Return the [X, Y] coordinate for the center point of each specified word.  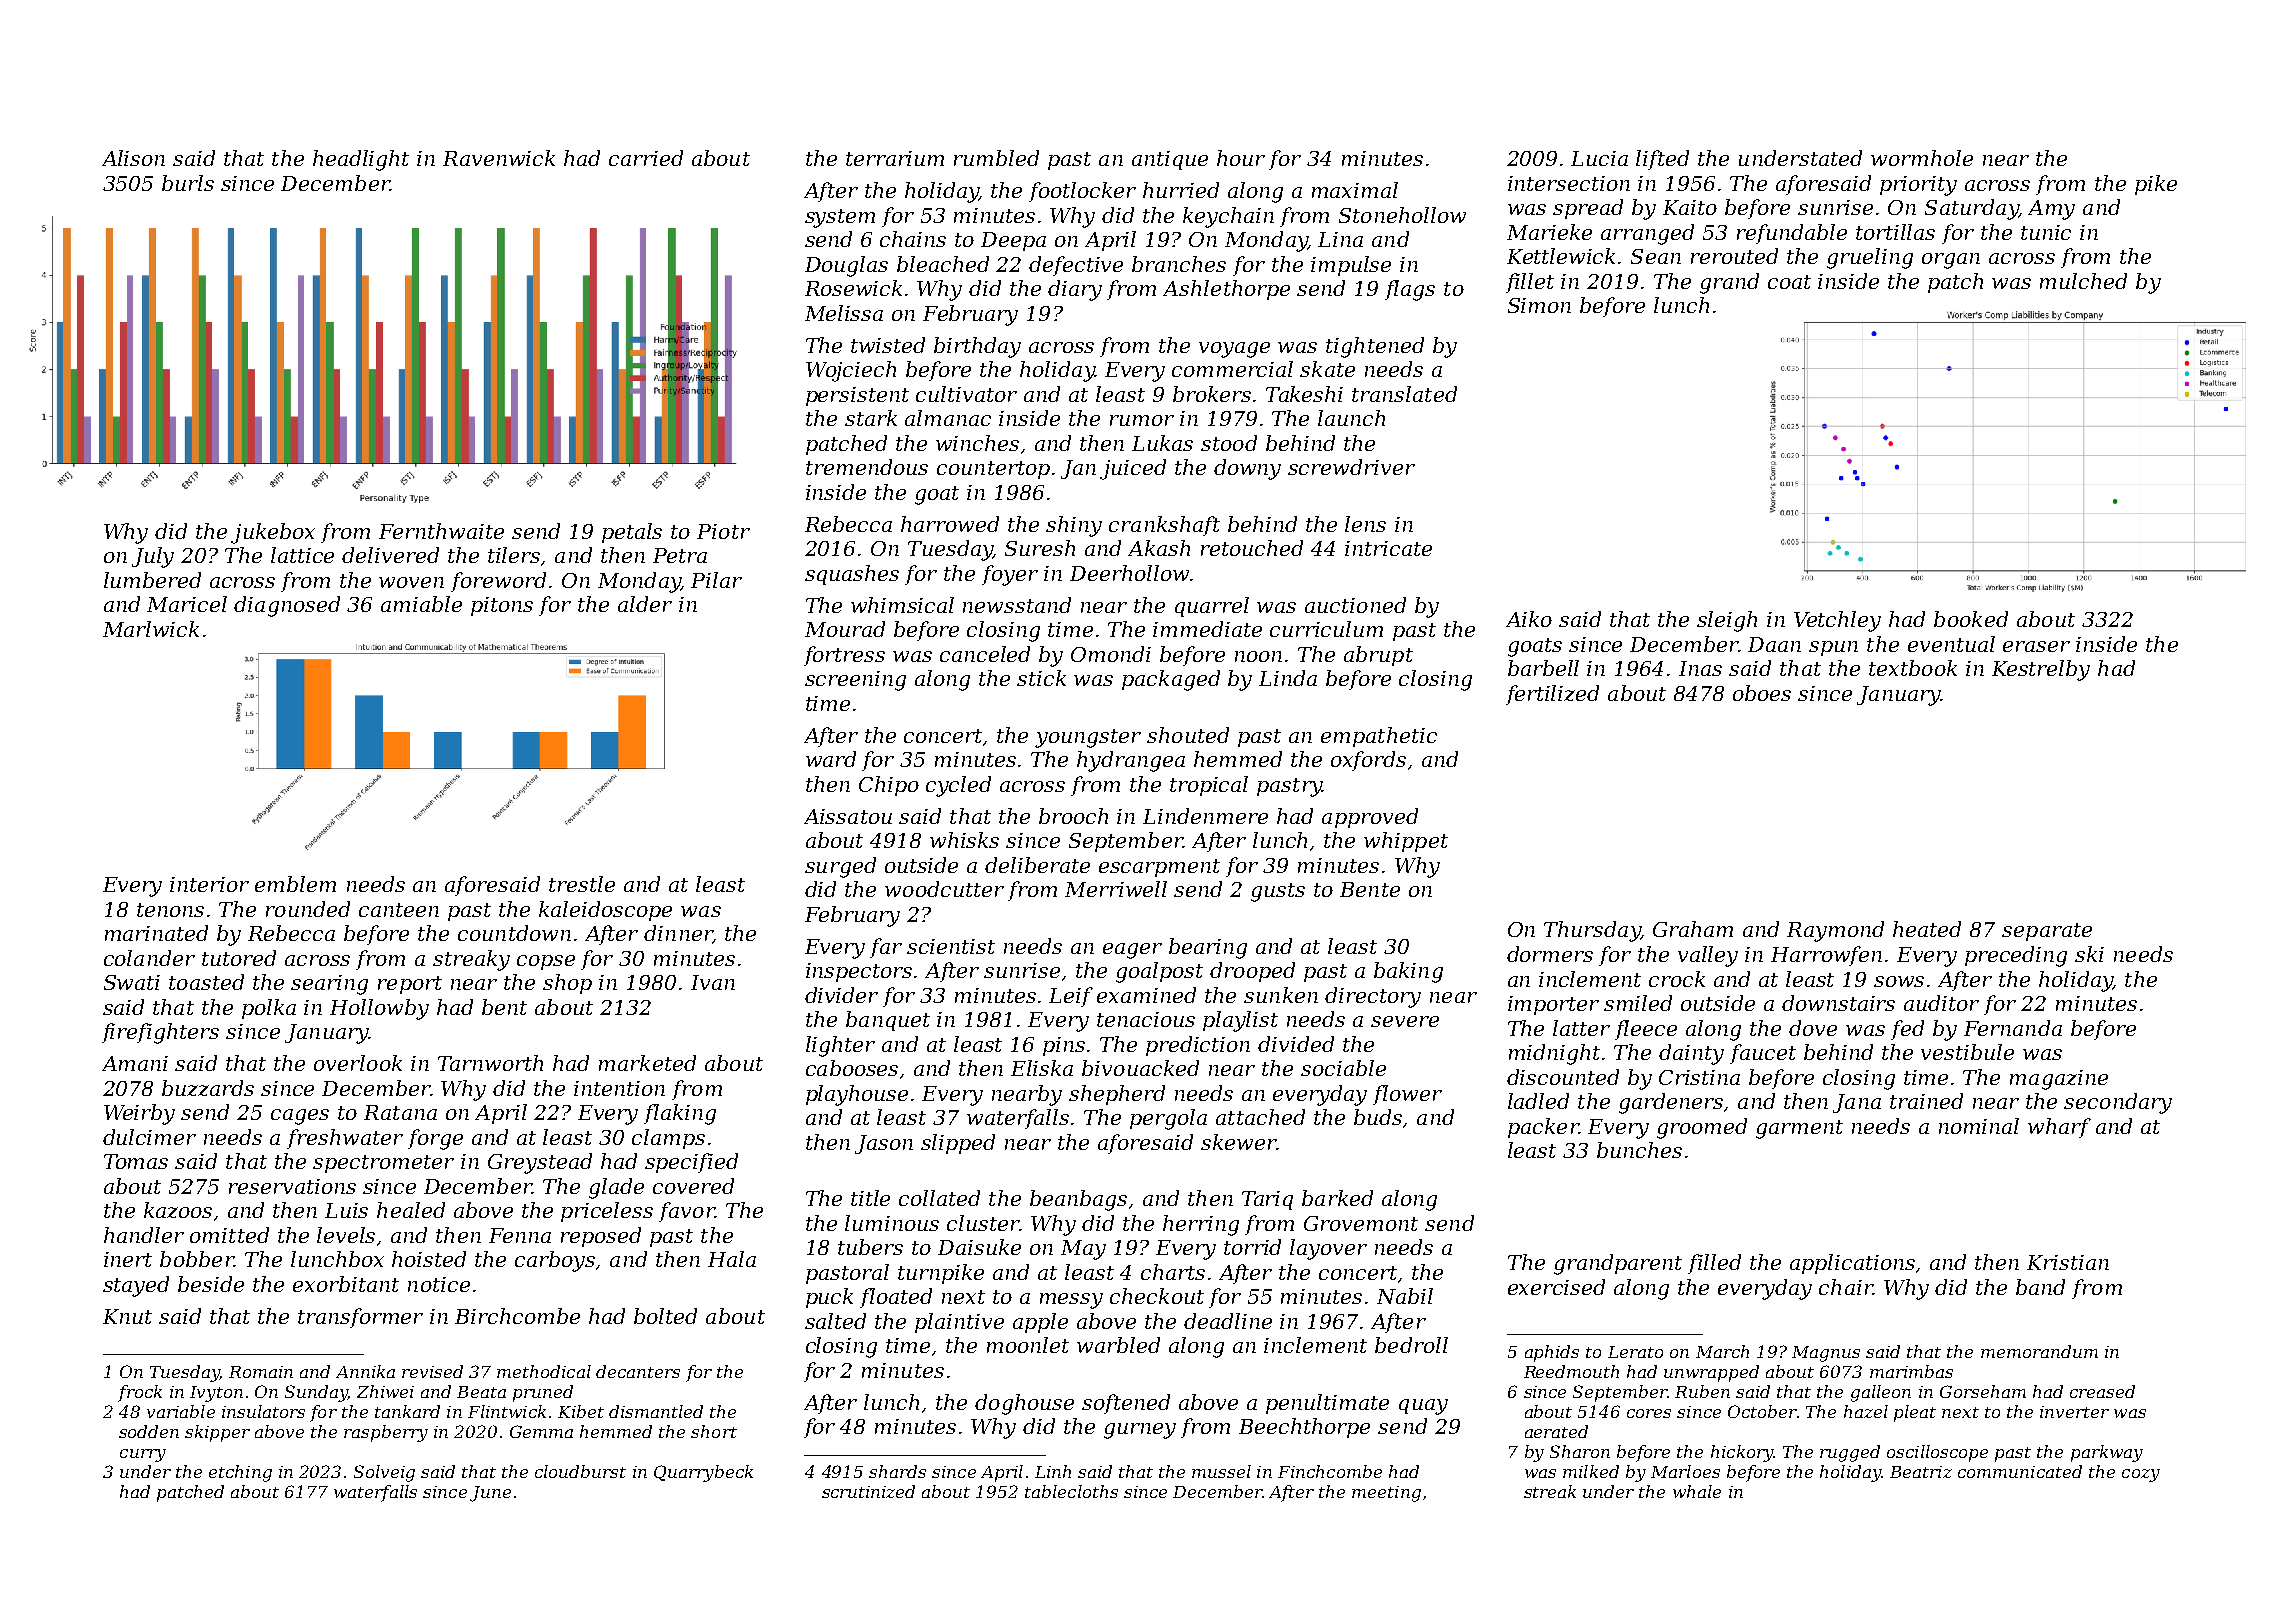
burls [188, 183]
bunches [1639, 1150]
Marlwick [151, 629]
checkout [1157, 1296]
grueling [1870, 258]
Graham [1693, 929]
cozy [2141, 1475]
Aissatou [848, 816]
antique [1170, 160]
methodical [544, 1371]
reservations [292, 1186]
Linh [1053, 1471]
